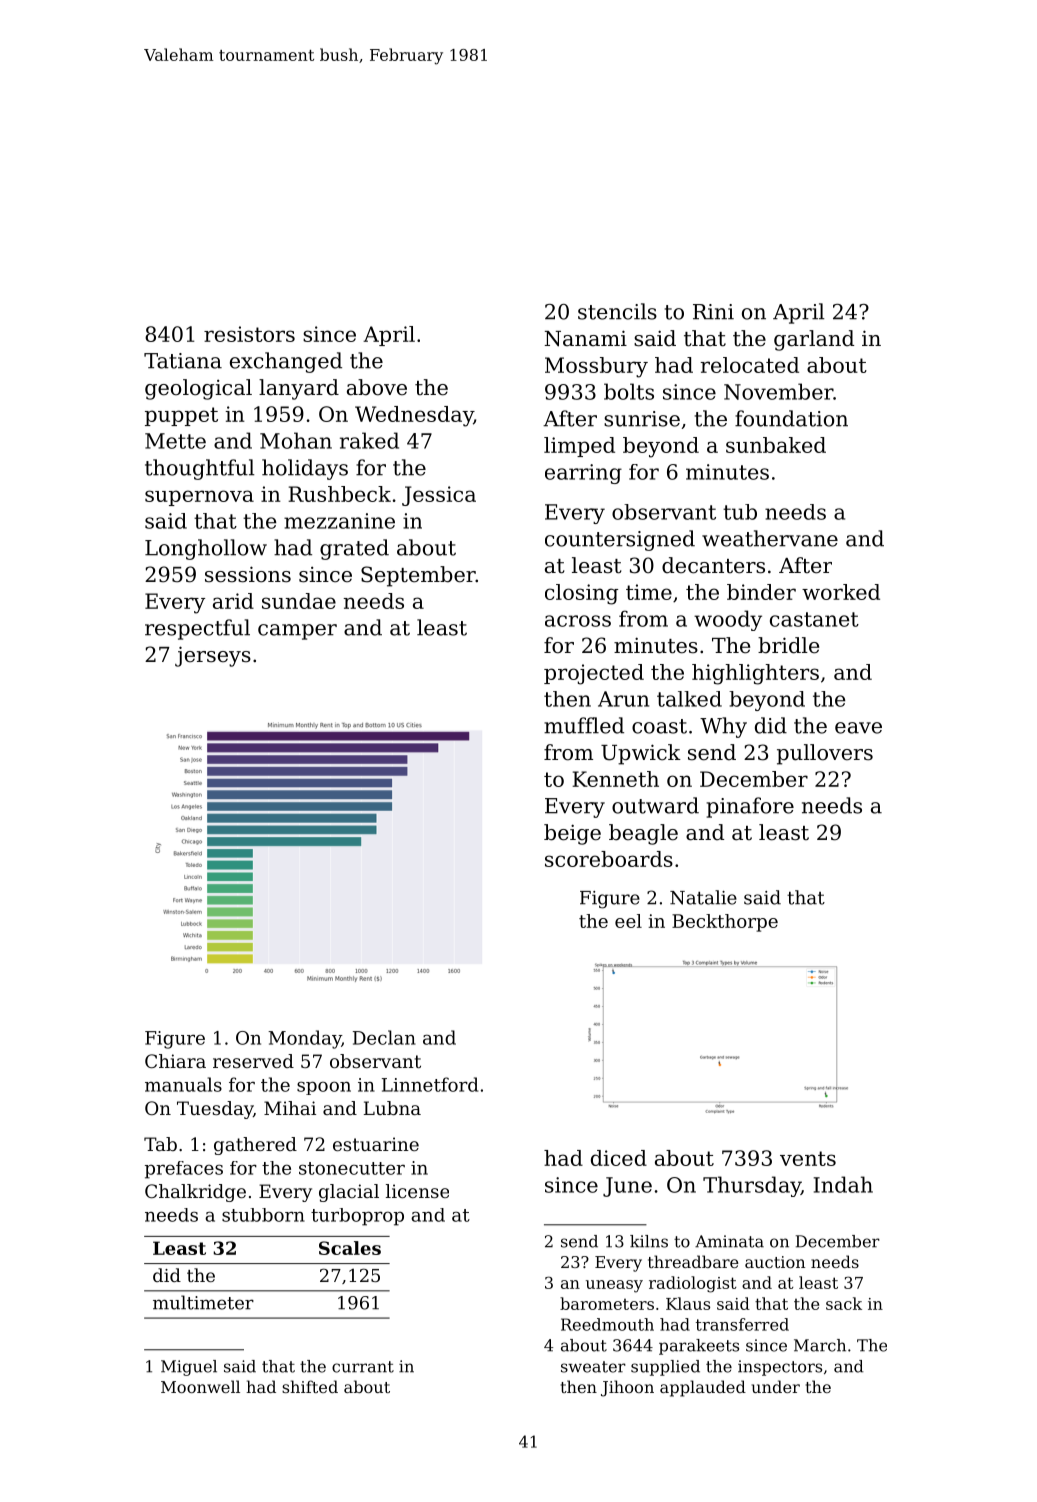 Image resolution: width=1037 pixels, height=1502 pixels. Describe the element at coordinates (725, 923) in the screenshot. I see `Beckthorpe` at that location.
